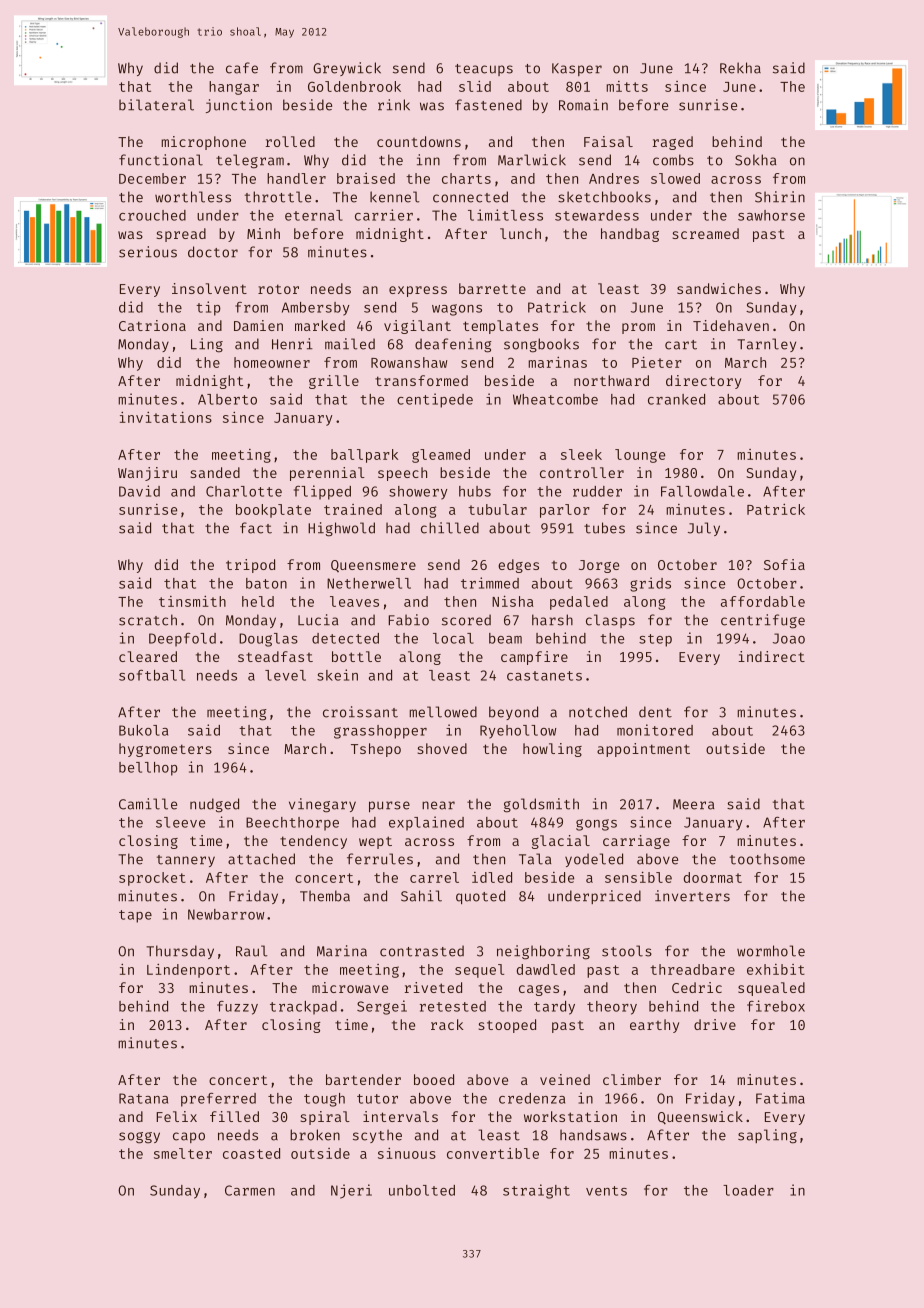 This screenshot has width=924, height=1308. Describe the element at coordinates (490, 583) in the screenshot. I see `trimmed` at that location.
